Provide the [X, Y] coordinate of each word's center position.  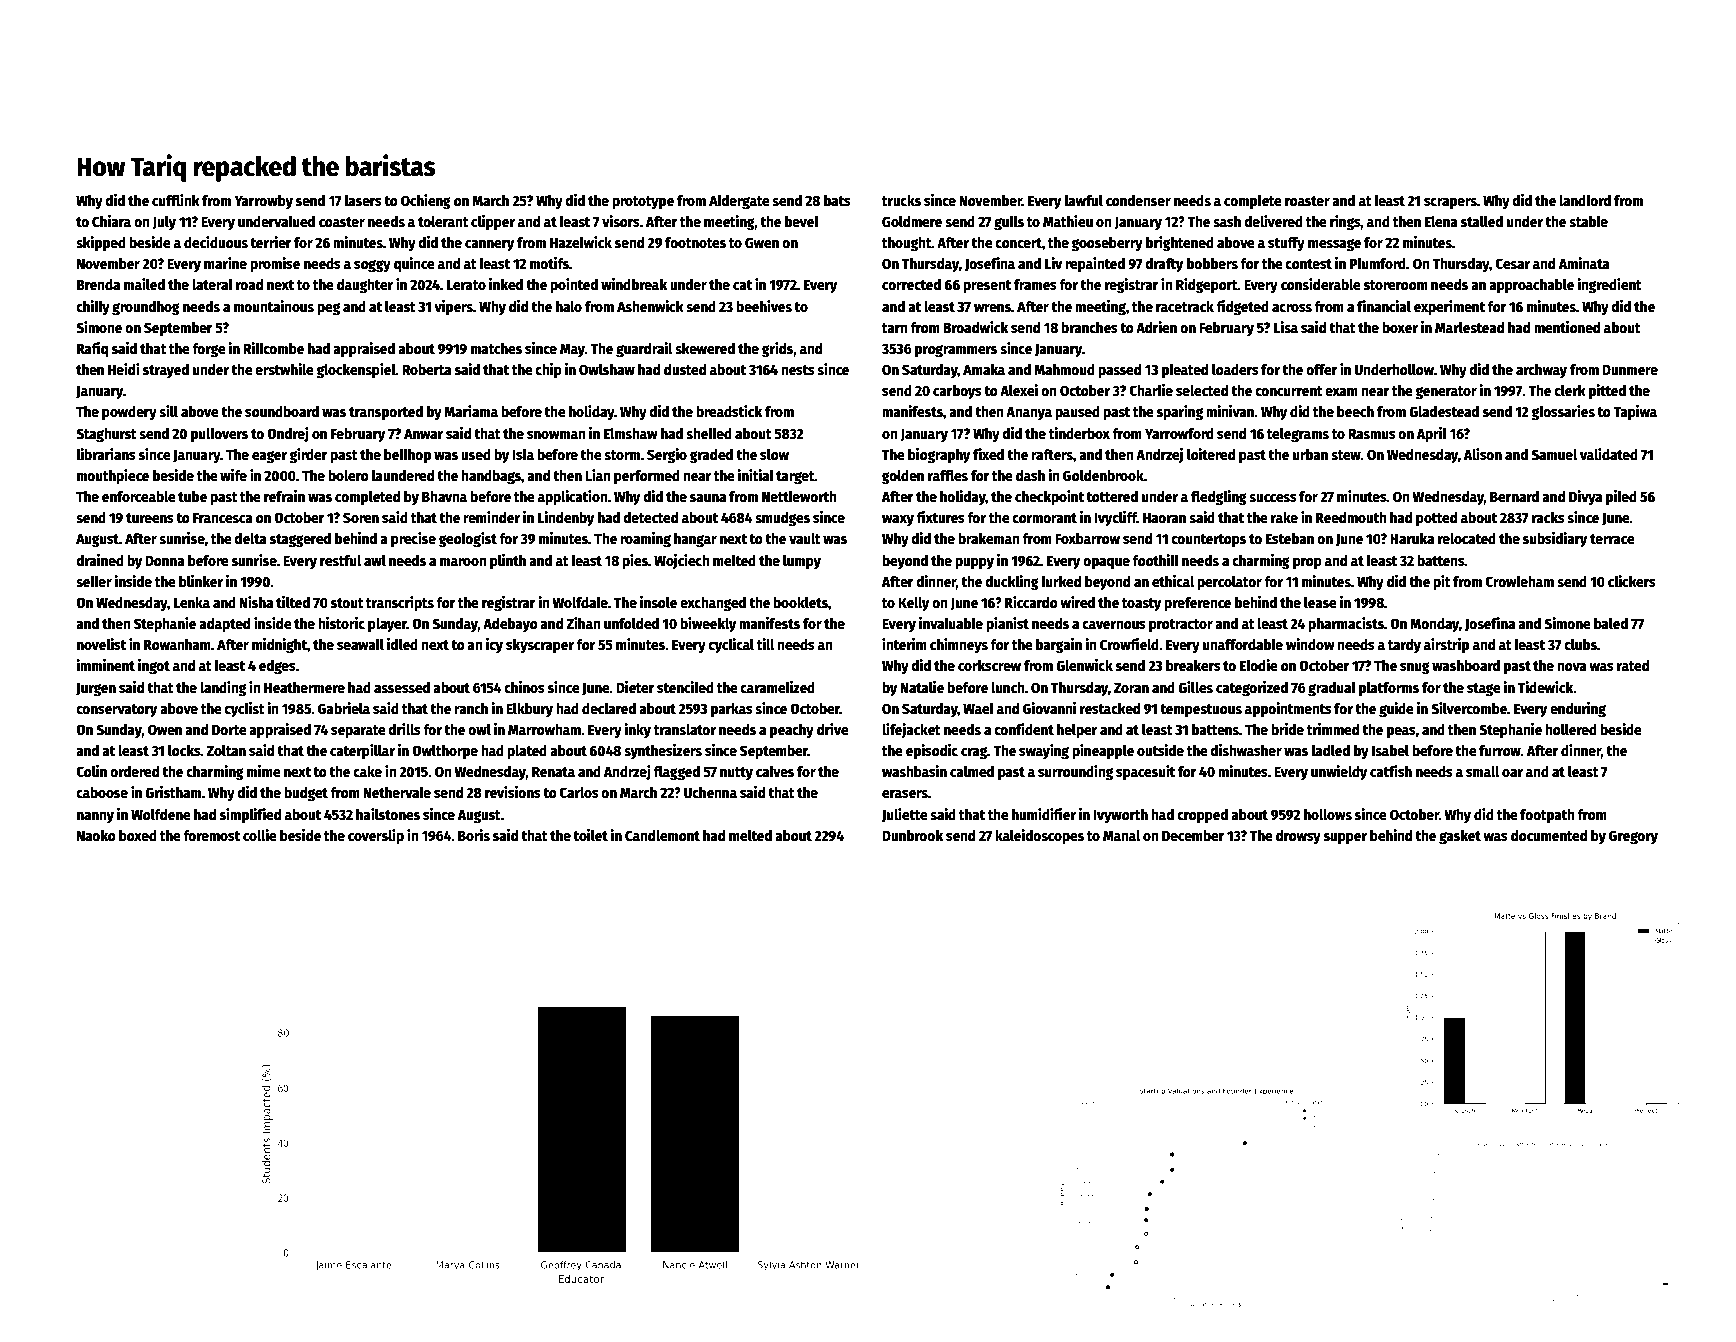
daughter [365, 286]
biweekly [708, 624]
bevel [802, 221]
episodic [932, 751]
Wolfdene [161, 814]
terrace [1612, 539]
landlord [1585, 200]
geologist [468, 540]
